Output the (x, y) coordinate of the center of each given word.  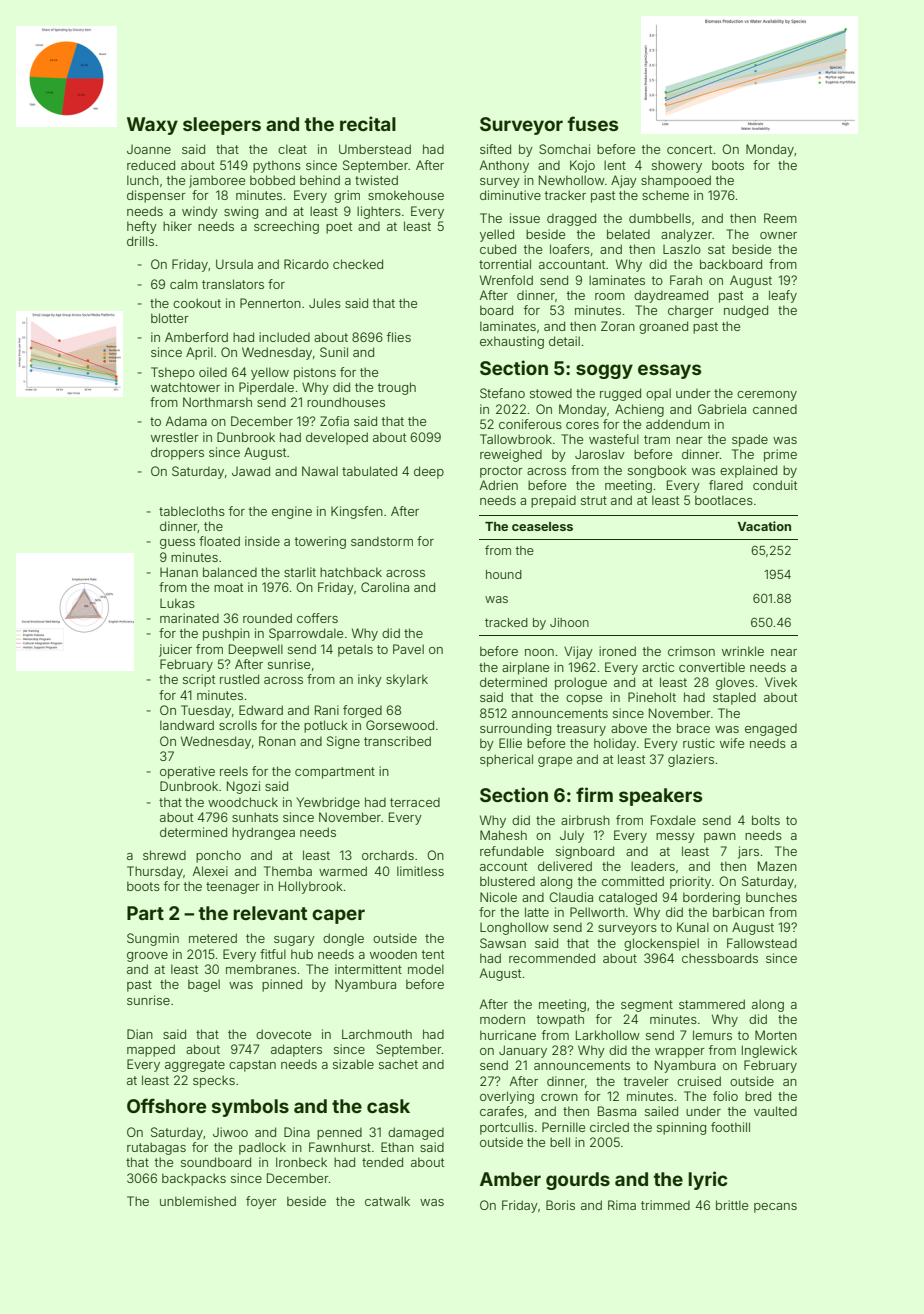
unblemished (198, 1201)
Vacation (764, 526)
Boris (560, 1205)
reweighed (511, 455)
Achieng (639, 410)
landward (187, 725)
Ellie (510, 743)
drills (140, 241)
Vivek (781, 682)
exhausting (512, 342)
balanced (230, 572)
